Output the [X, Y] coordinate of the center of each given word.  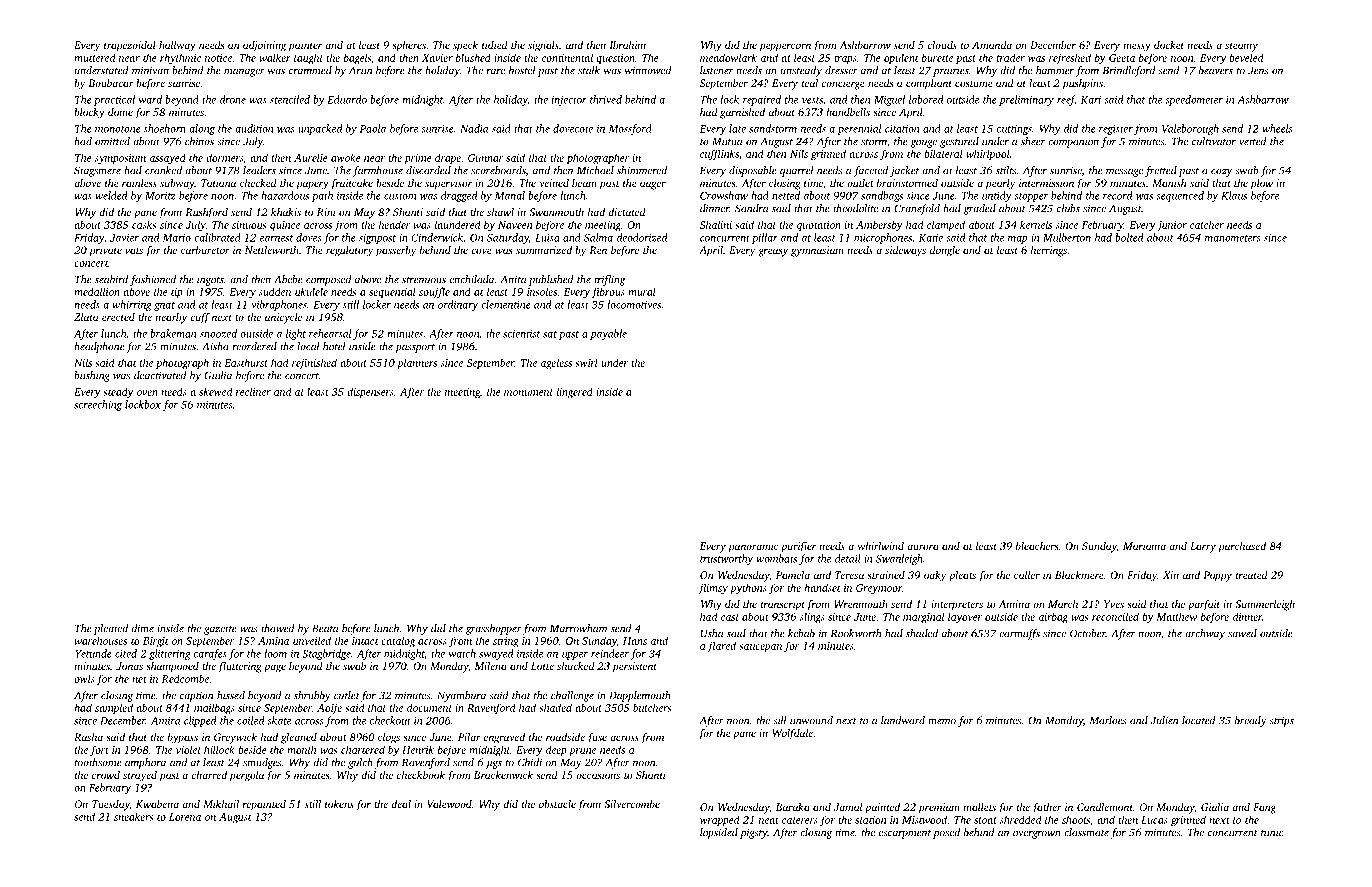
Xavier [437, 58]
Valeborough [1190, 129]
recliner [253, 391]
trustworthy [726, 559]
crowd [106, 775]
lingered [575, 392]
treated [1252, 575]
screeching [98, 405]
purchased [1242, 547]
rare [495, 72]
